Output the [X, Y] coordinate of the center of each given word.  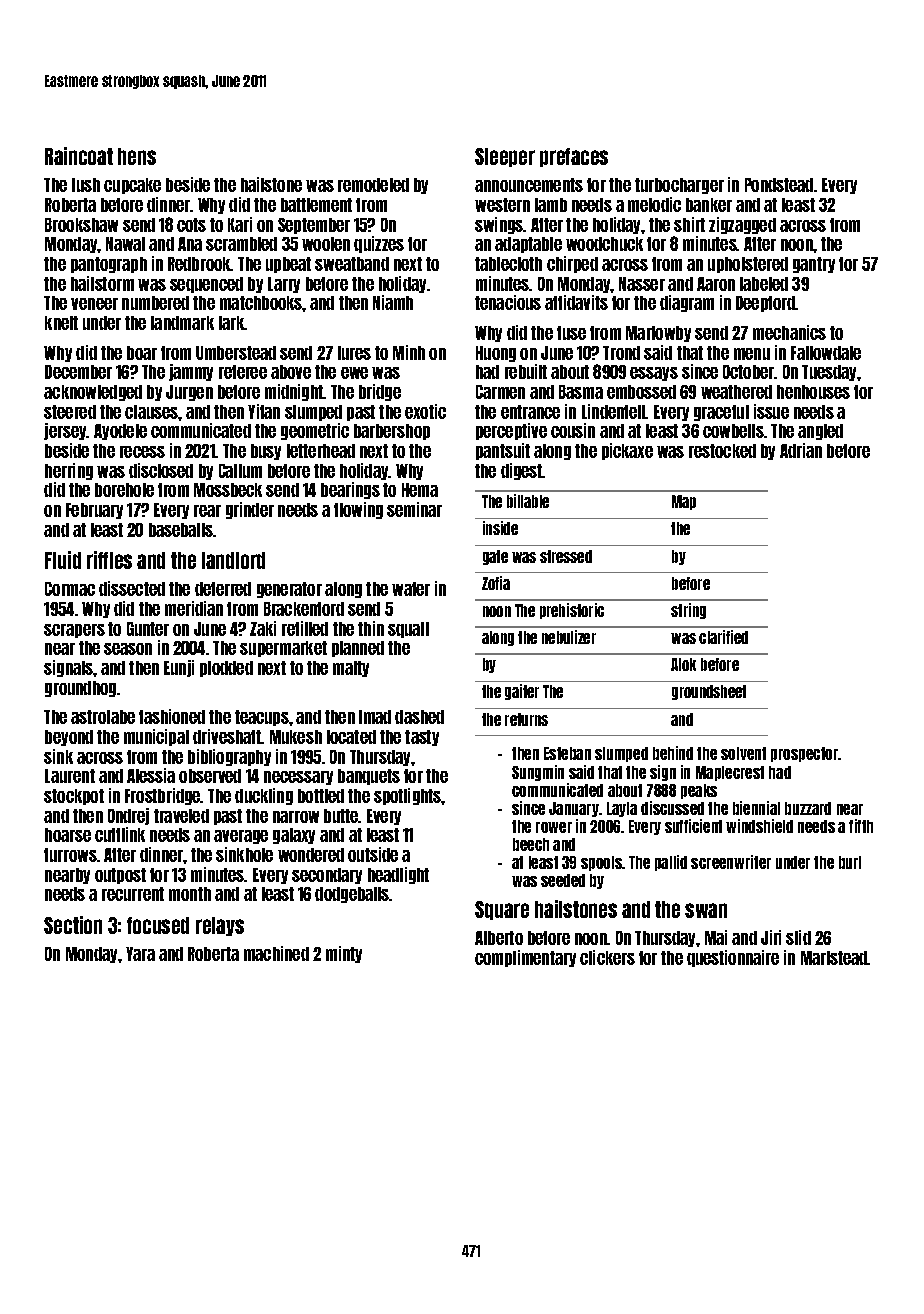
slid [798, 937]
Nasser [642, 284]
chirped [572, 264]
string [688, 611]
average [241, 837]
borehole [124, 490]
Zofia [496, 583]
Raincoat [79, 156]
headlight [398, 875]
